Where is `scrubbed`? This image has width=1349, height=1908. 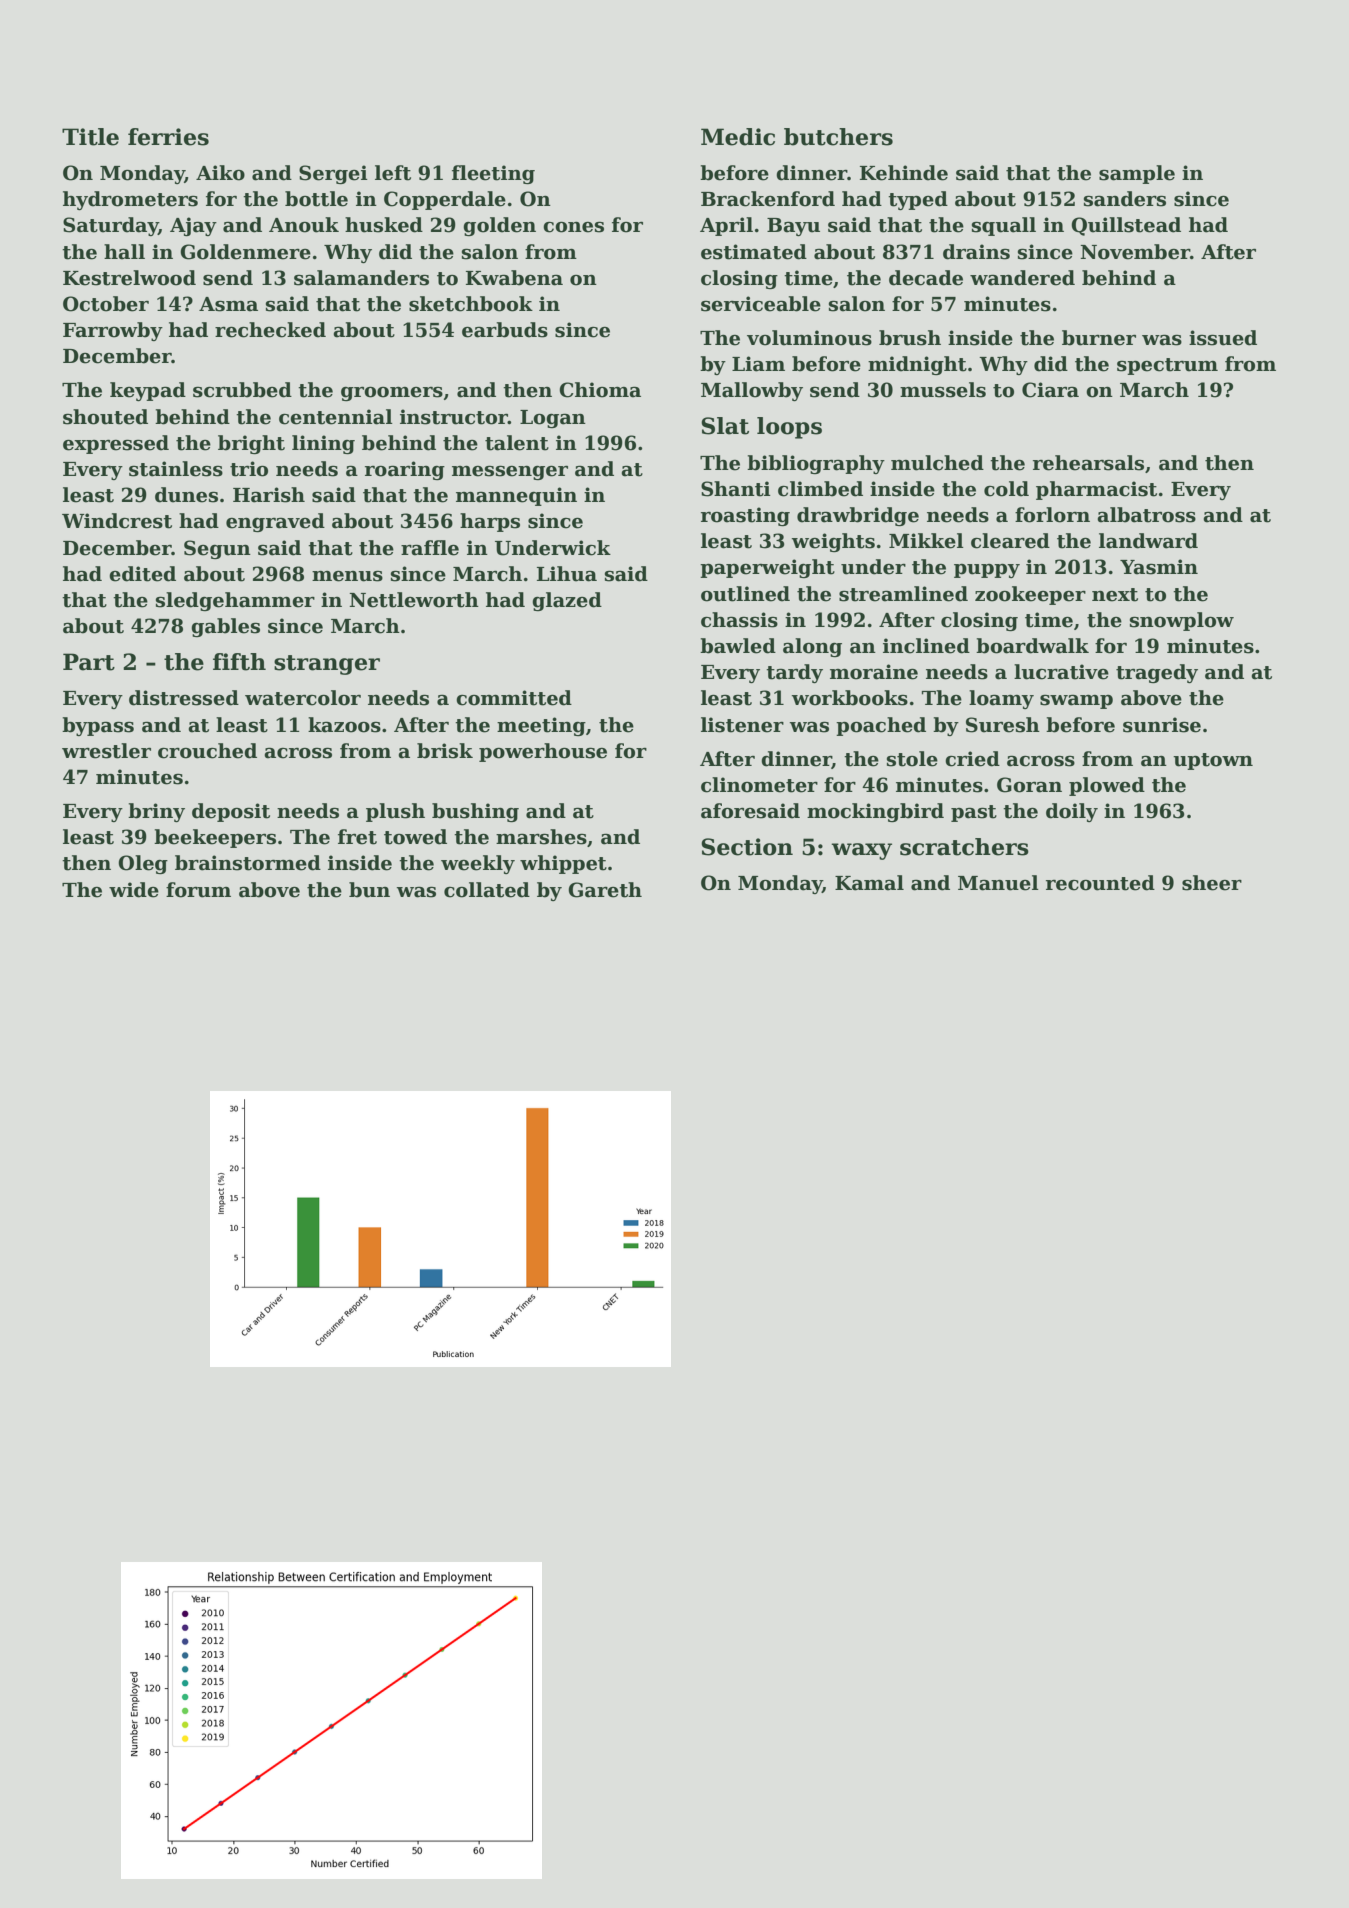 scrubbed is located at coordinates (242, 390).
